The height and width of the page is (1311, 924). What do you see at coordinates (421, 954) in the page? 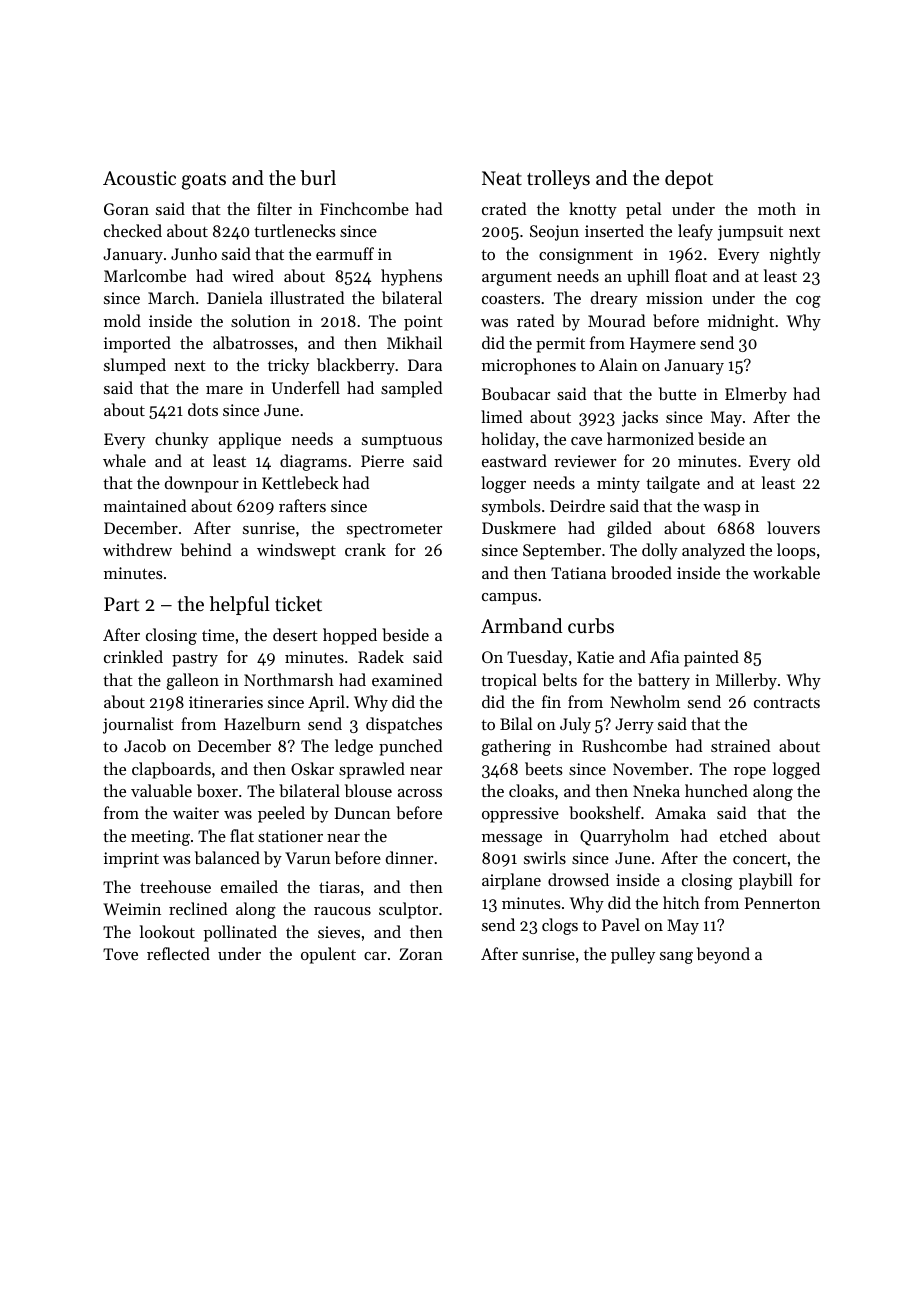
I see `Zoran` at bounding box center [421, 954].
